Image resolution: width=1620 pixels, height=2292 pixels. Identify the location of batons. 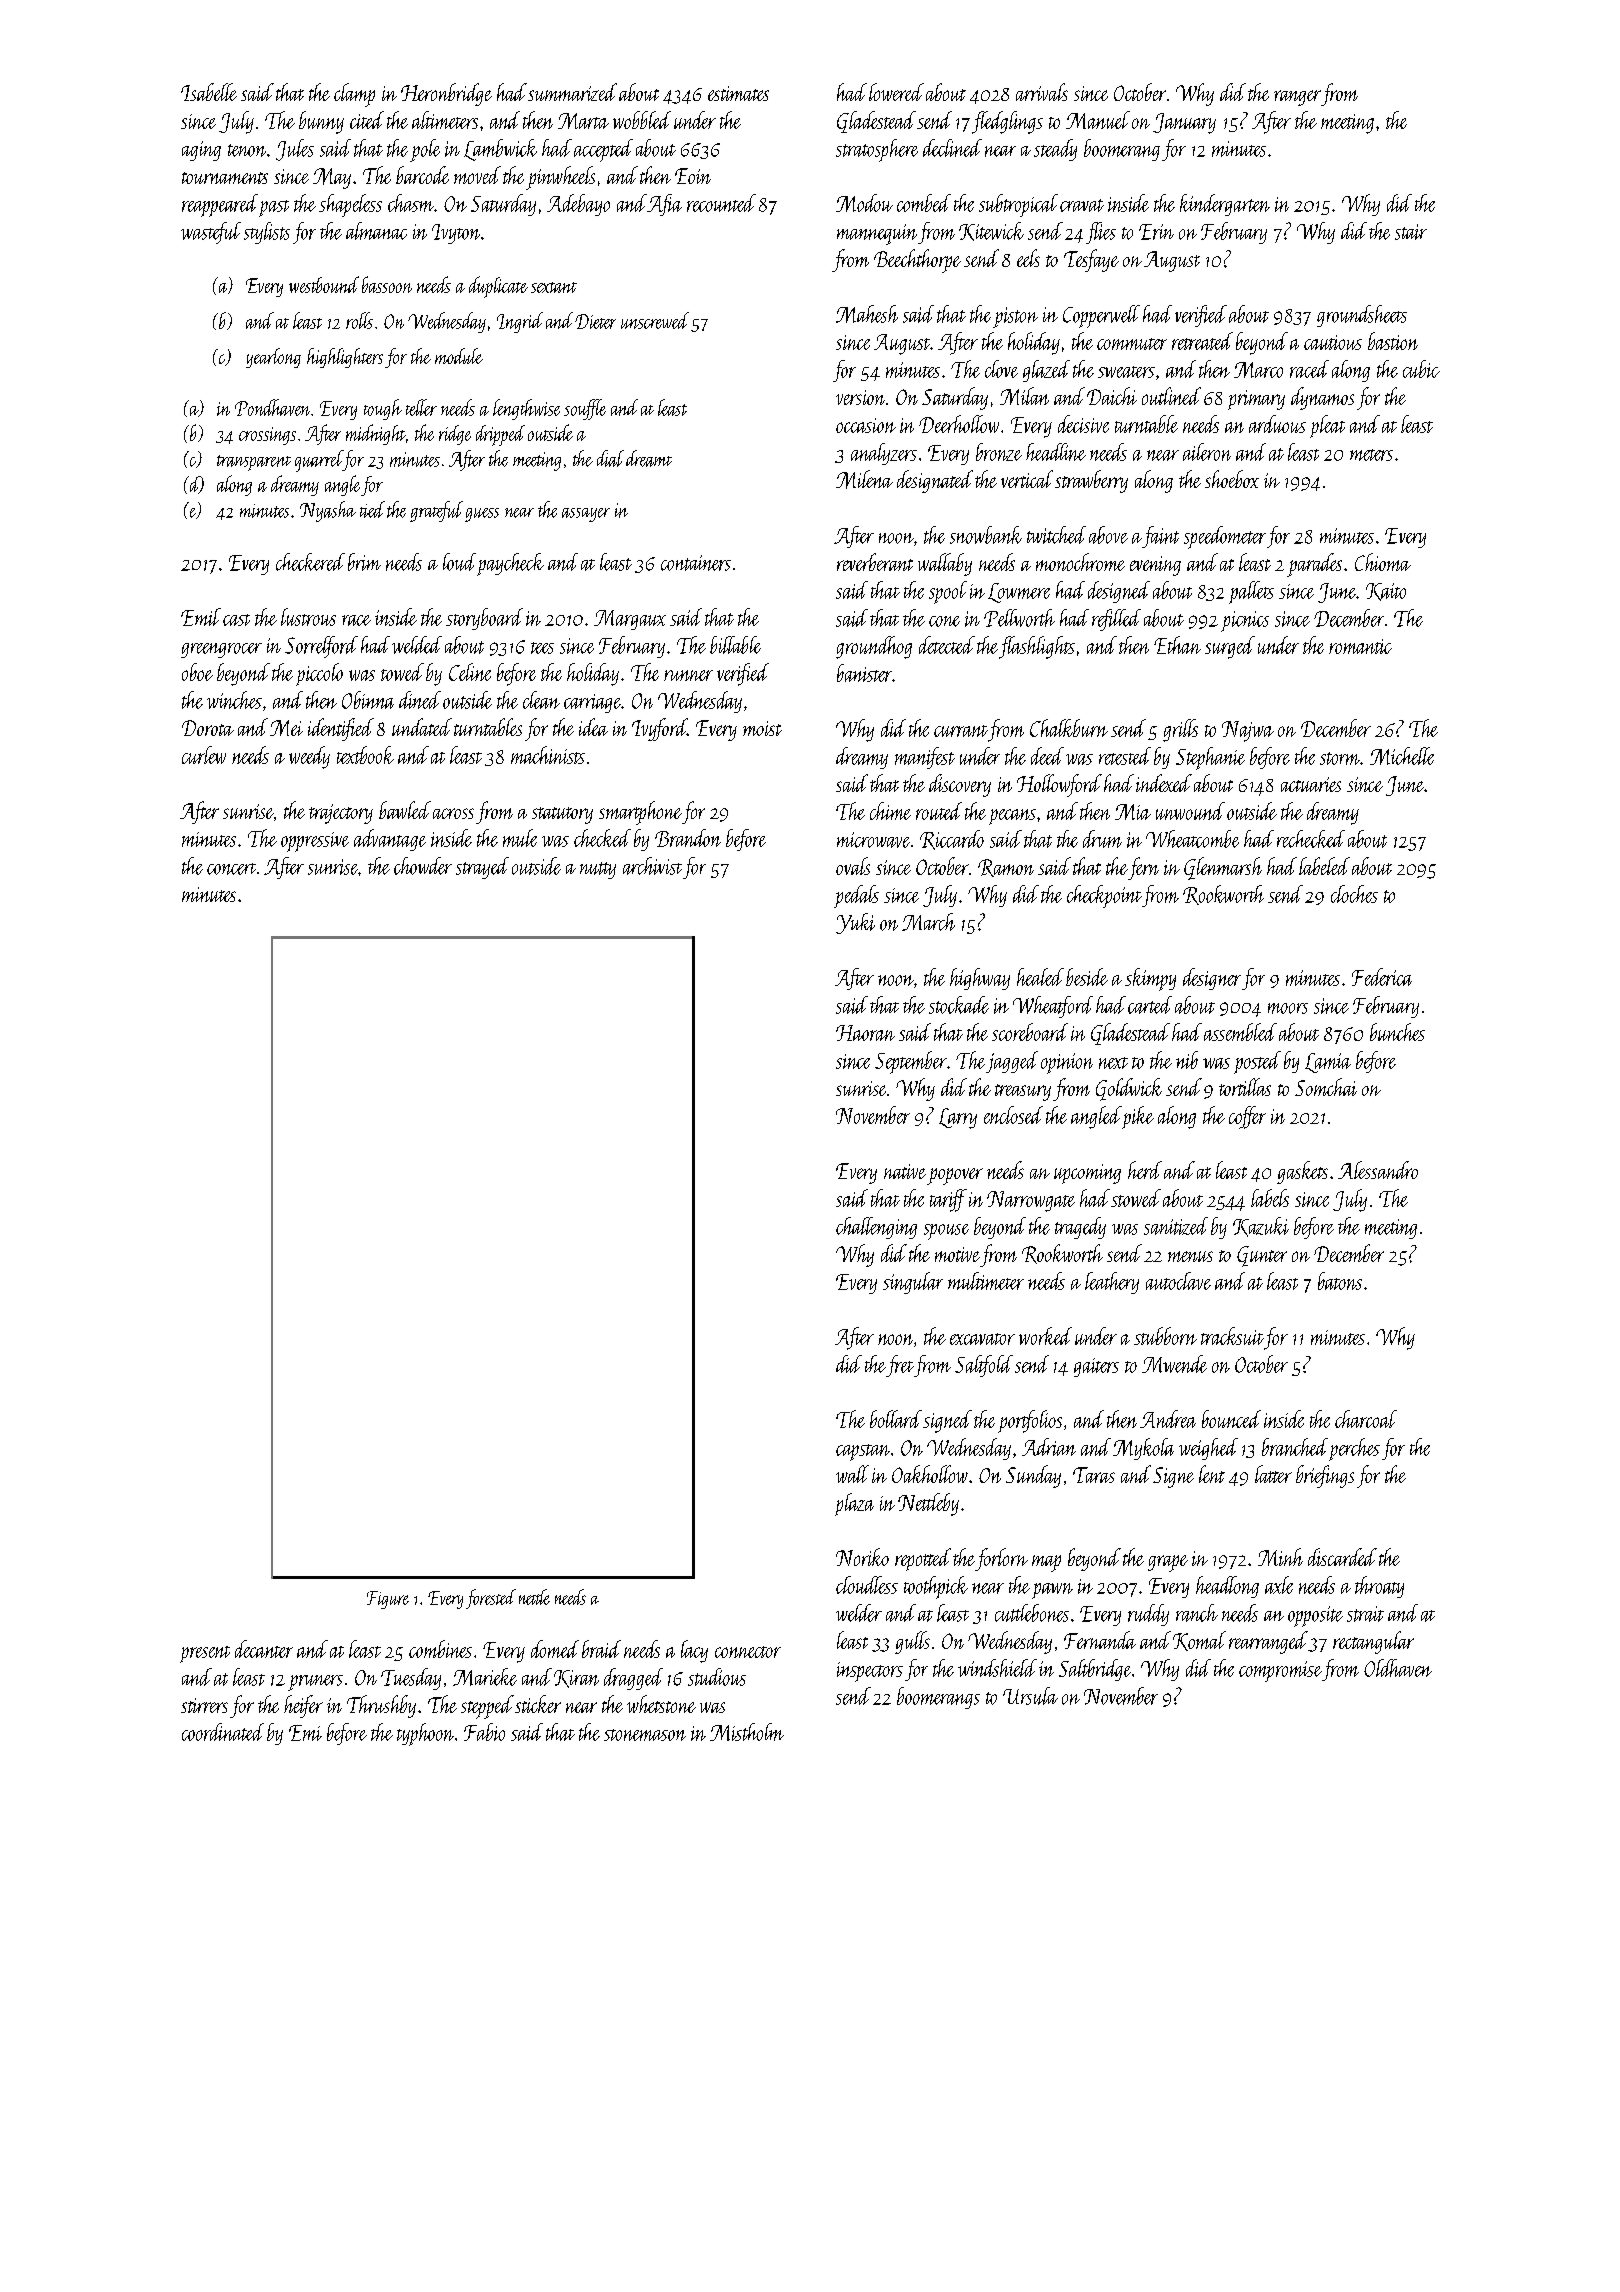
(1340, 1281).
